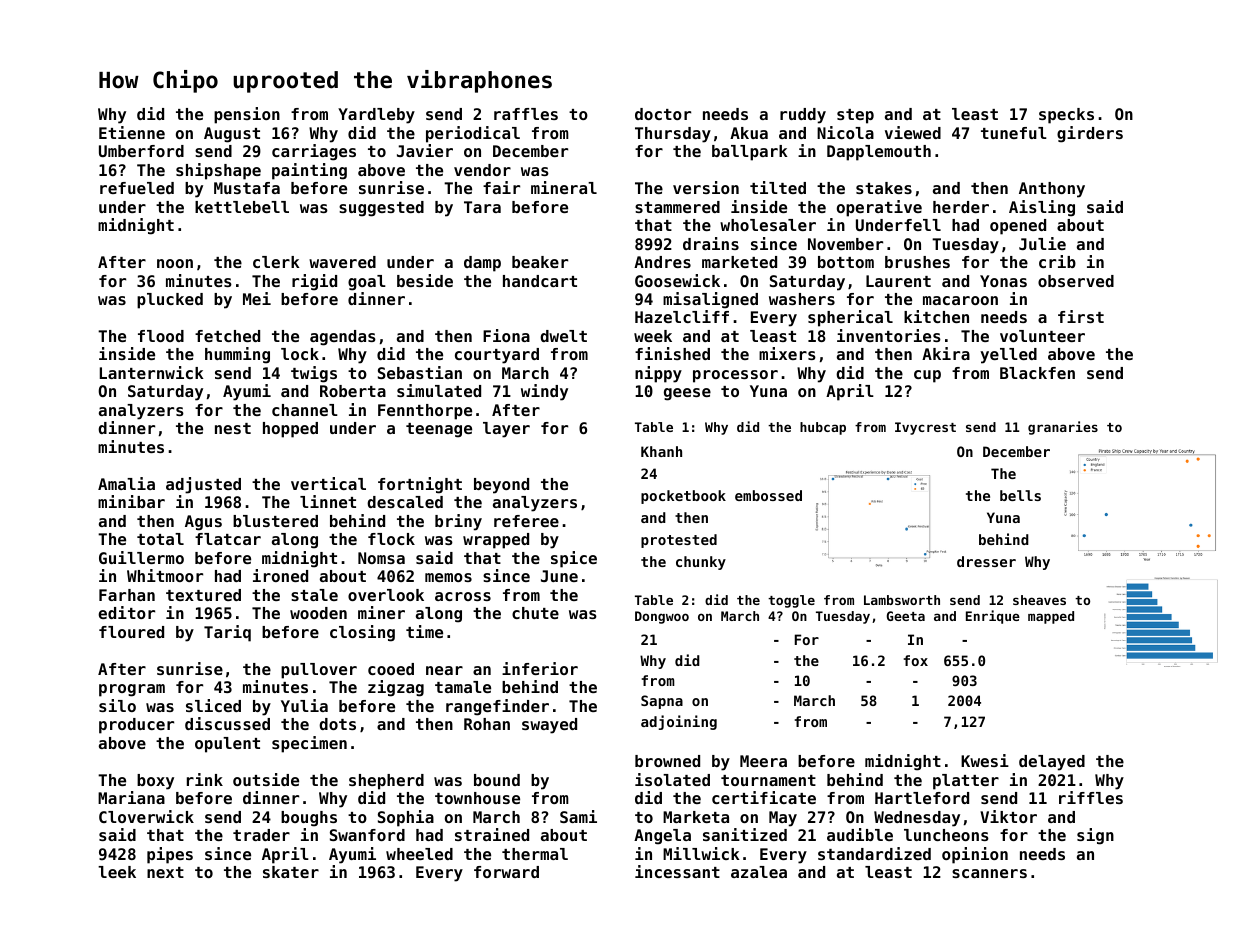 The image size is (1233, 952). Describe the element at coordinates (242, 207) in the page. I see `kettlebell` at that location.
